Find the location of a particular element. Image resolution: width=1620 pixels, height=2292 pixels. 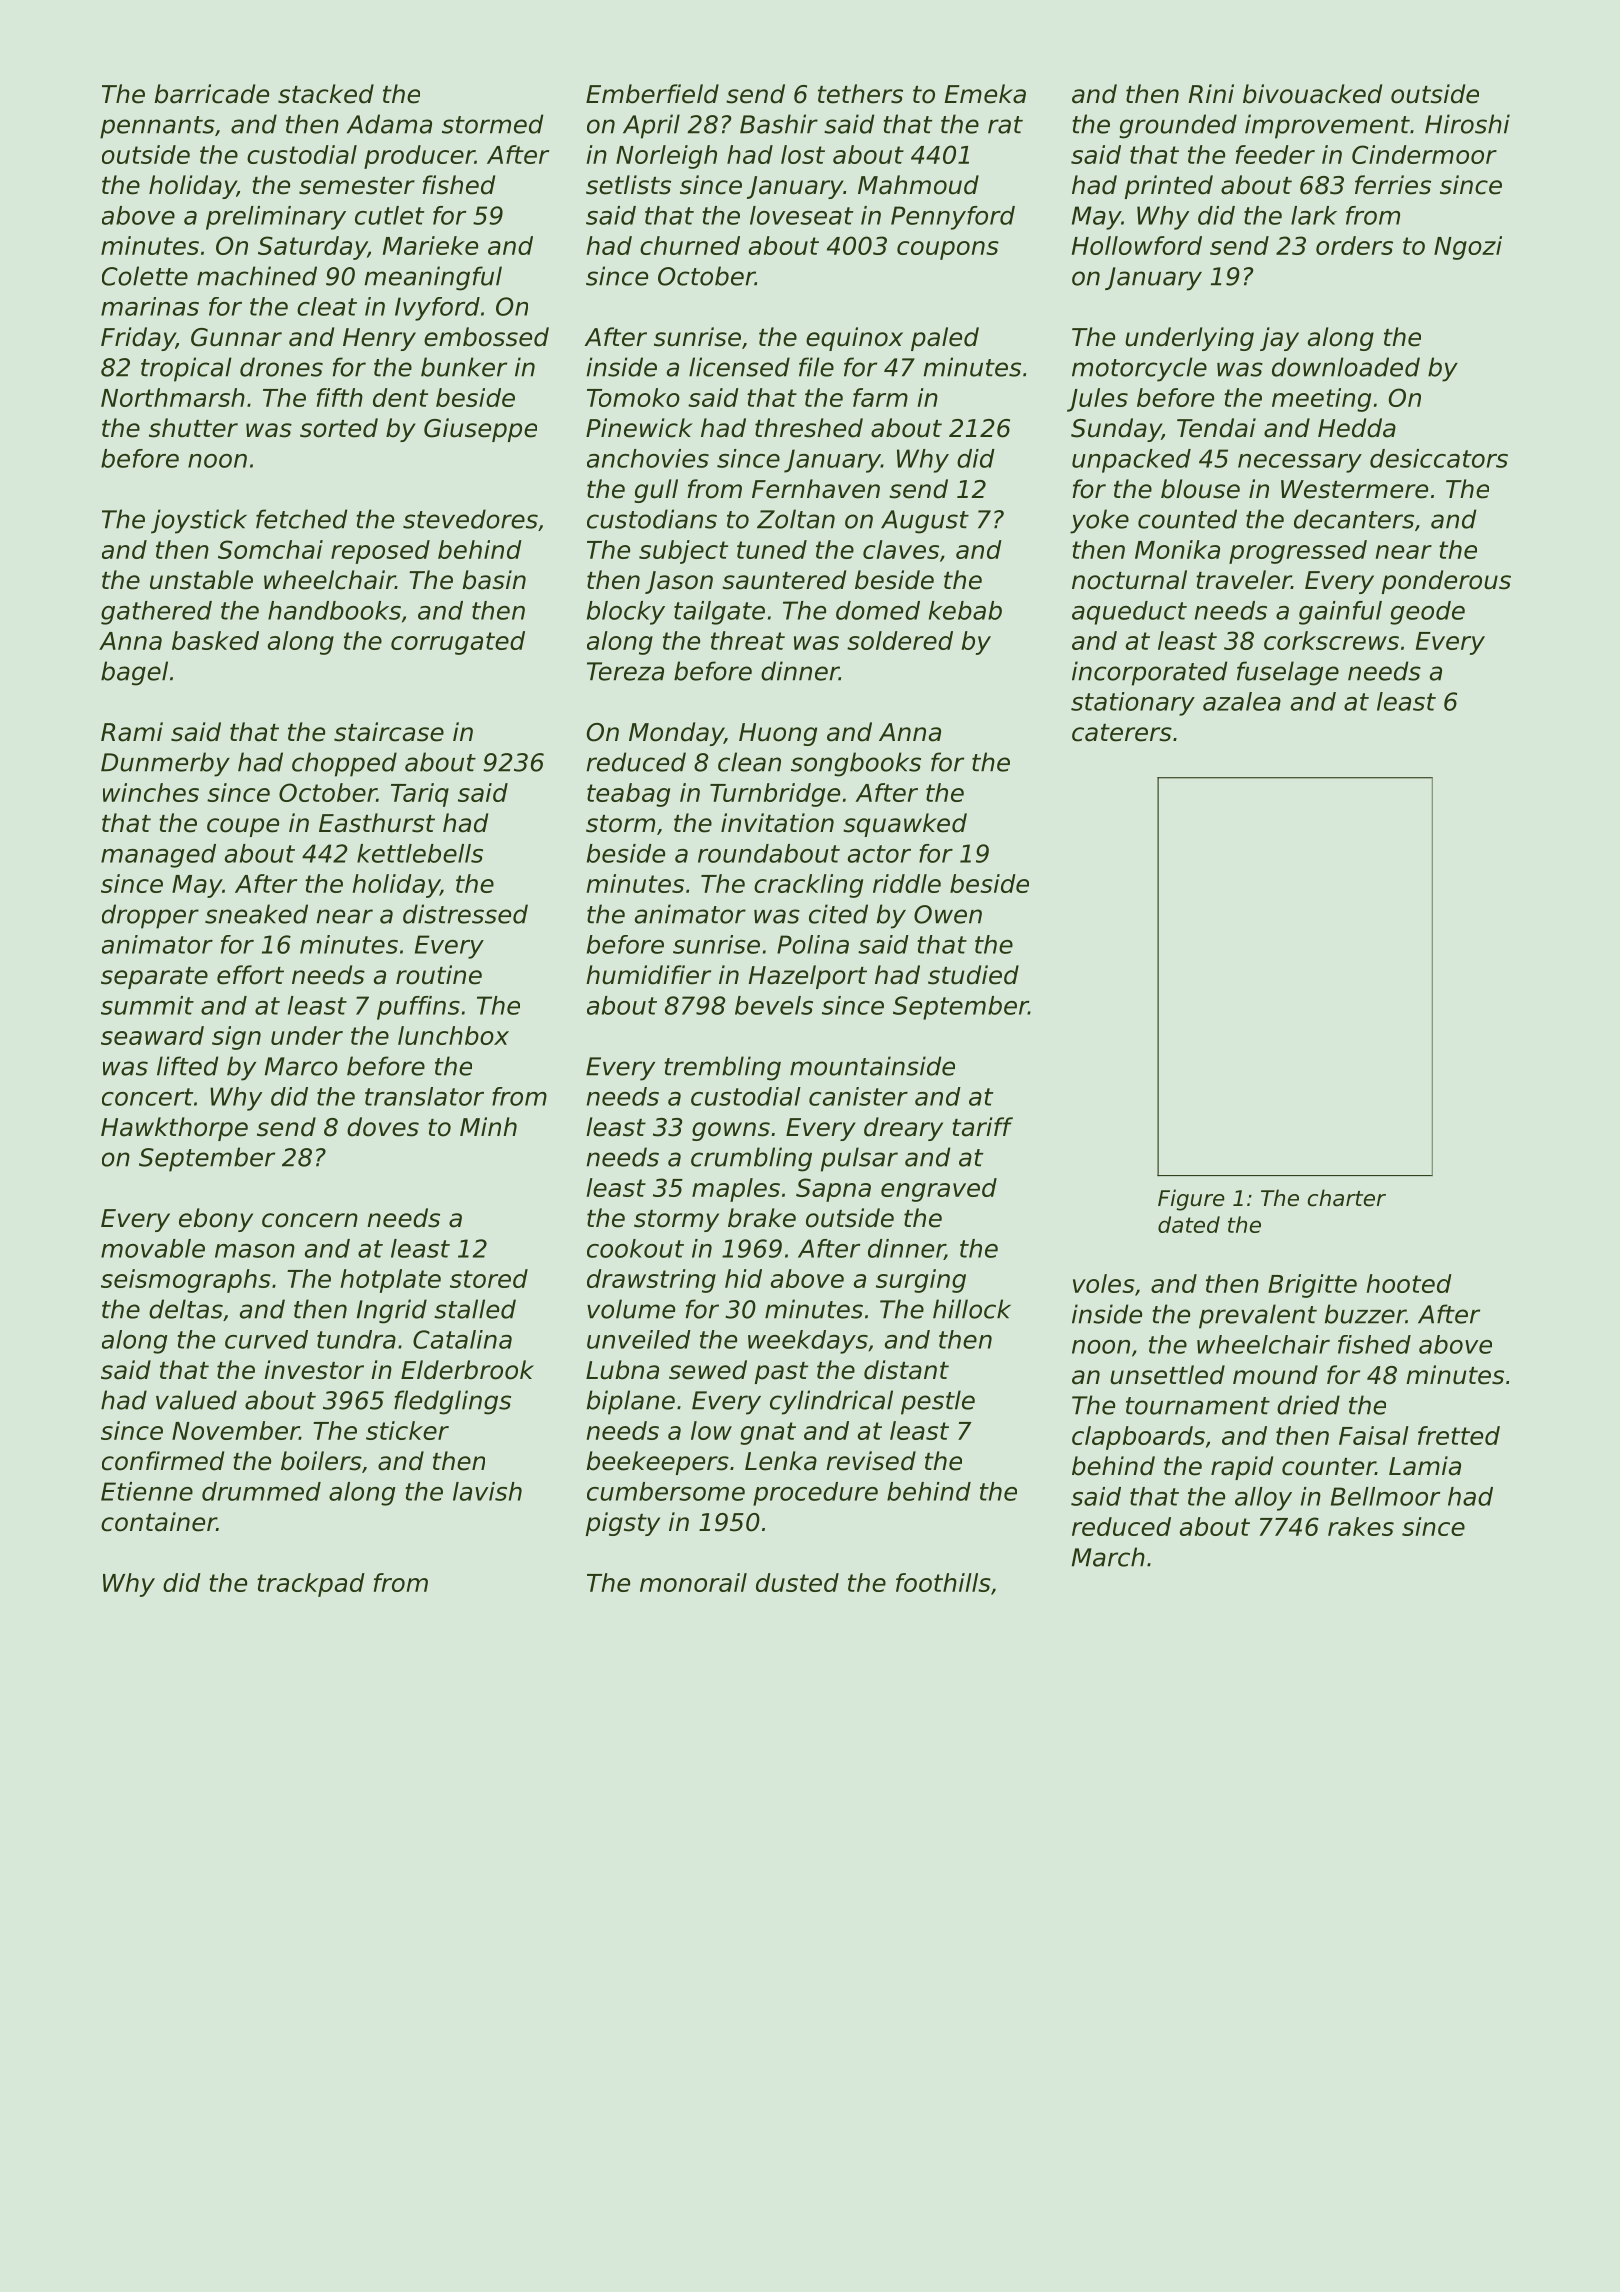

rakes is located at coordinates (1361, 1526).
